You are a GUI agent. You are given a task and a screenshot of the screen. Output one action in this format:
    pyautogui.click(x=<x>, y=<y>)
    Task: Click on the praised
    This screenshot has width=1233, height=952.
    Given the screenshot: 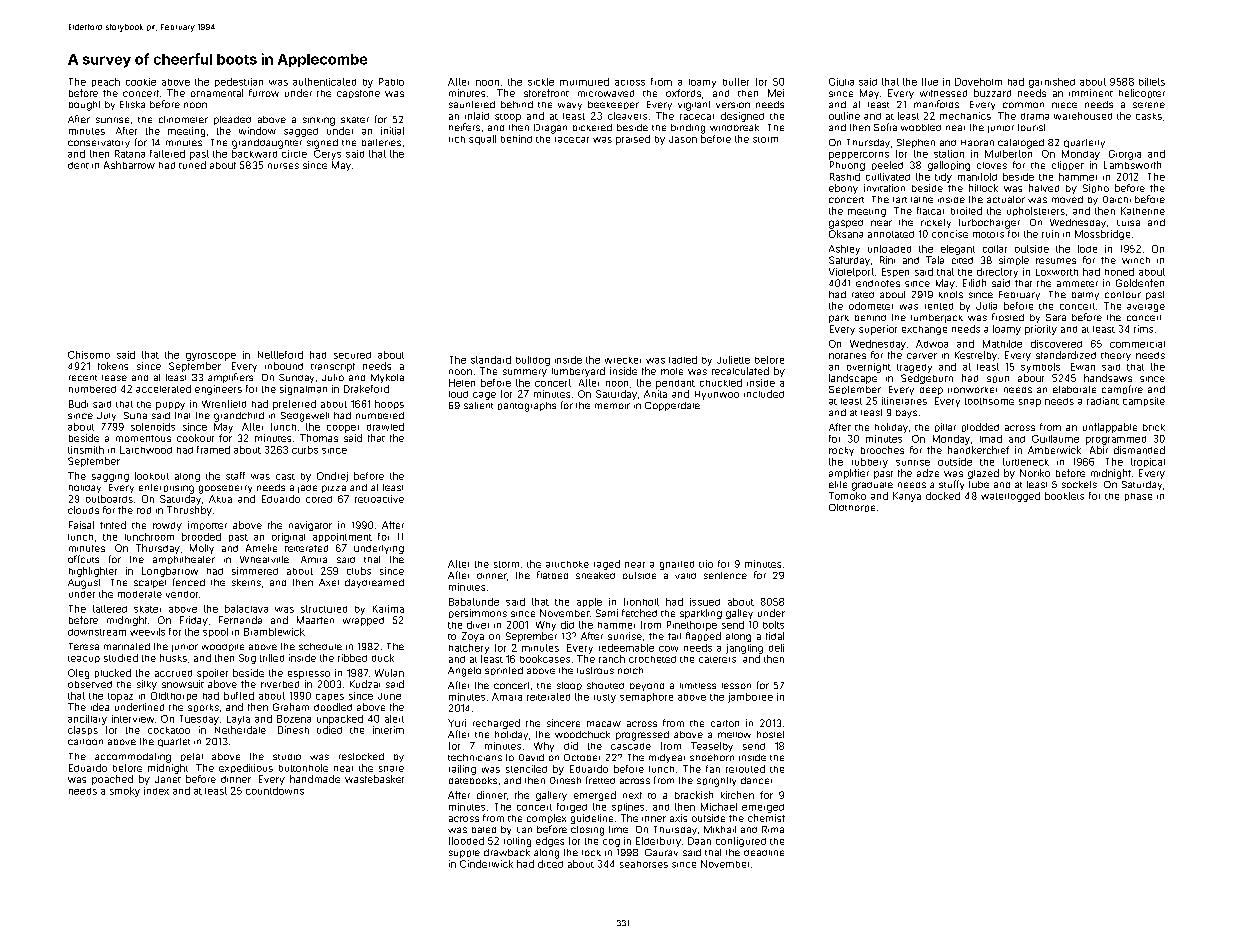 What is the action you would take?
    pyautogui.click(x=633, y=140)
